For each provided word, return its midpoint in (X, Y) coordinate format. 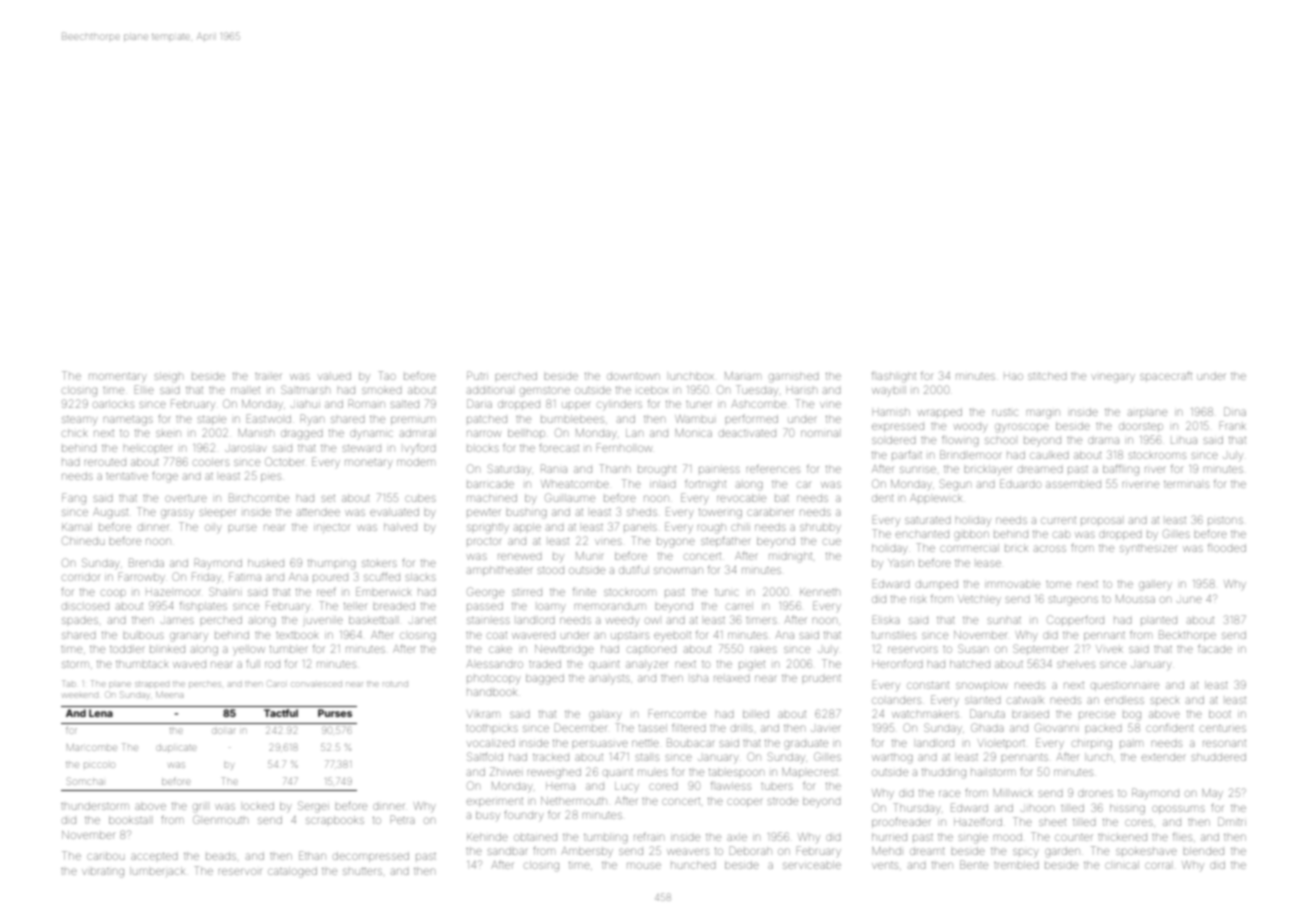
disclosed (85, 606)
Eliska (886, 619)
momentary (117, 378)
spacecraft (1166, 375)
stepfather (725, 541)
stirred (527, 592)
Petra (402, 819)
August (111, 513)
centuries (1223, 728)
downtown (633, 376)
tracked (551, 757)
